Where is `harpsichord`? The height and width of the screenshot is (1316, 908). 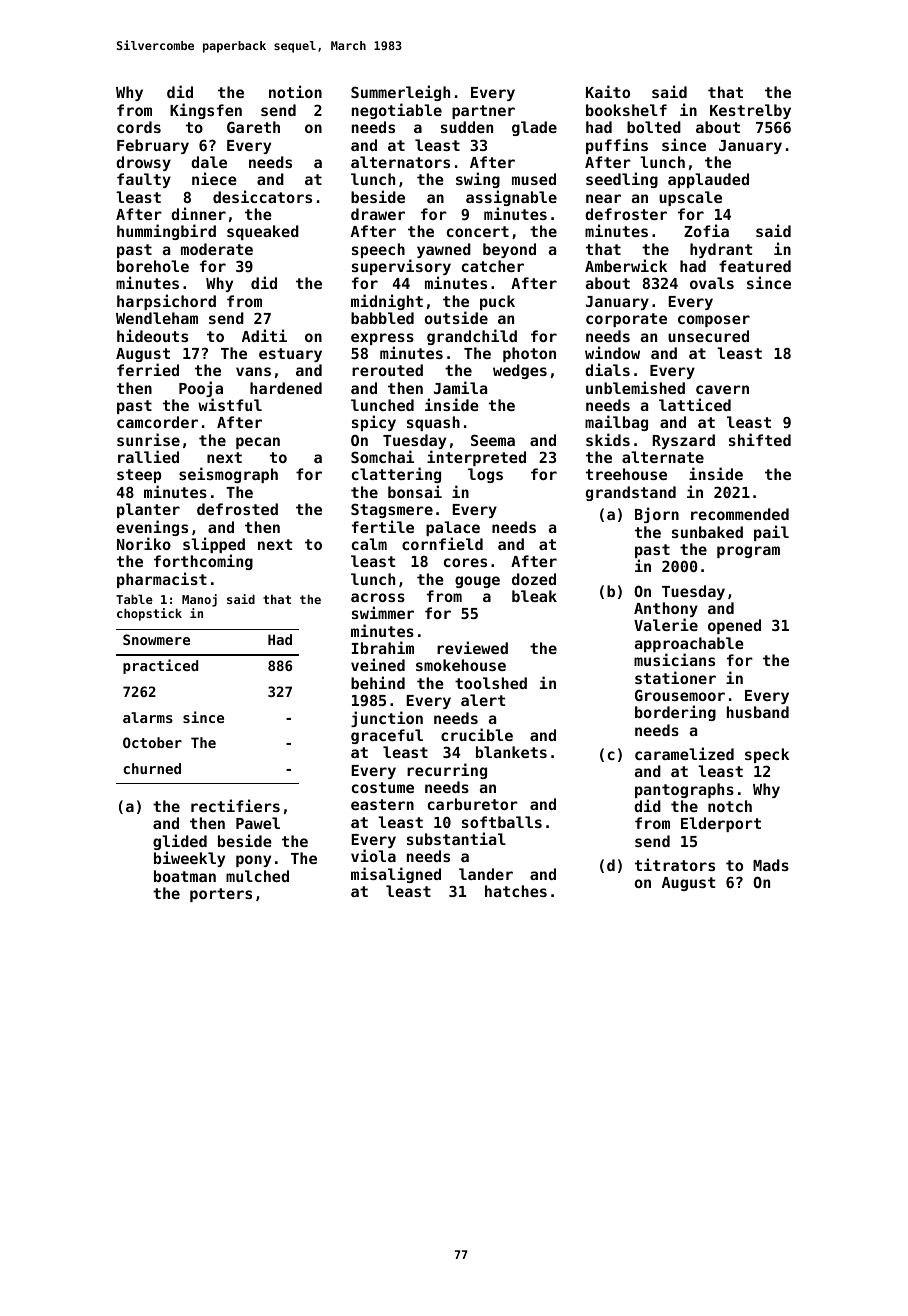 harpsichord is located at coordinates (166, 302).
